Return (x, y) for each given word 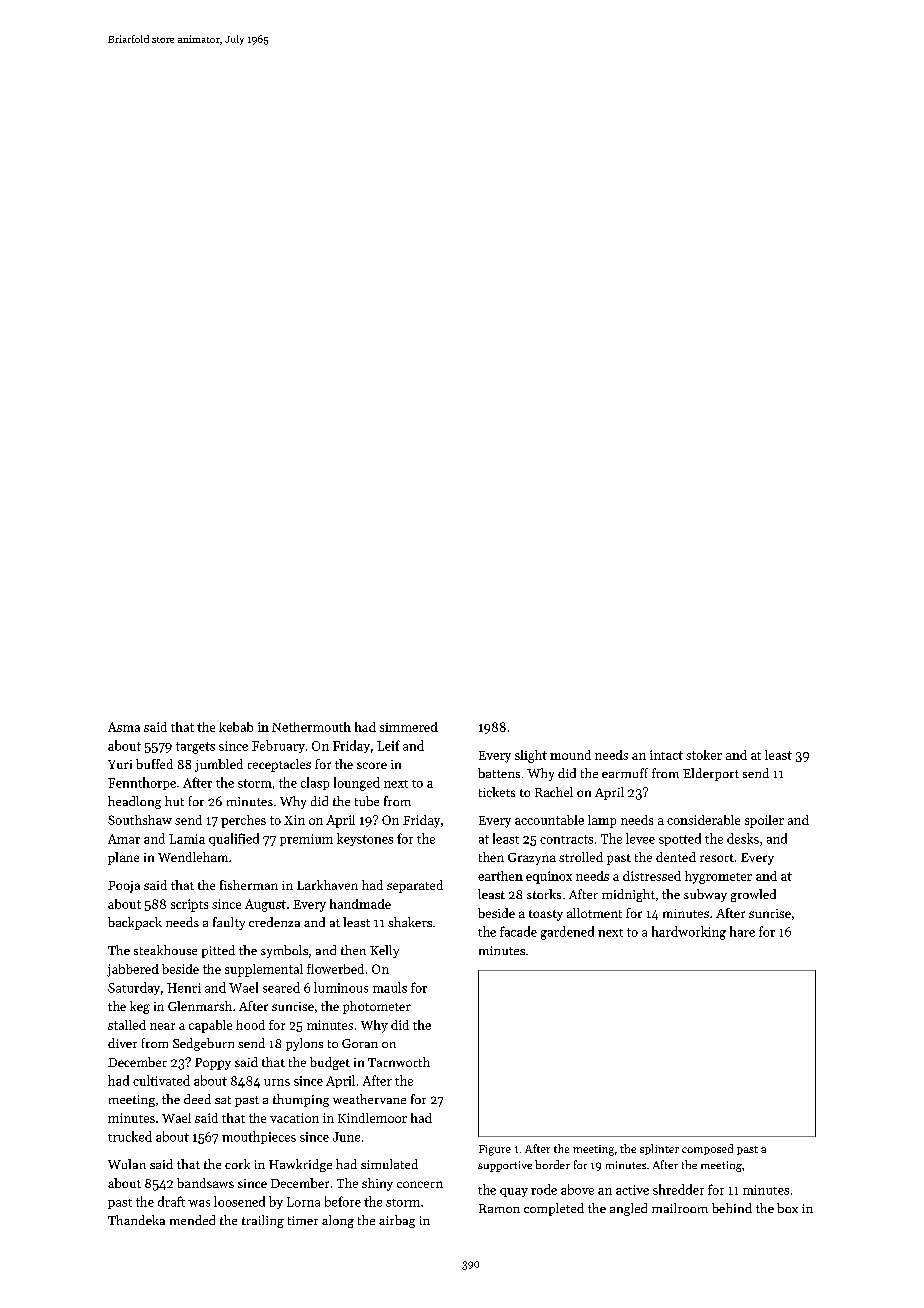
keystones (365, 839)
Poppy (213, 1064)
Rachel (554, 792)
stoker (704, 755)
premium (306, 840)
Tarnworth (399, 1062)
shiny (377, 1184)
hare (742, 931)
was (199, 1203)
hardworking (689, 933)
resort (717, 858)
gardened (567, 933)
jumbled (219, 765)
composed (707, 1149)
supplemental (264, 970)
